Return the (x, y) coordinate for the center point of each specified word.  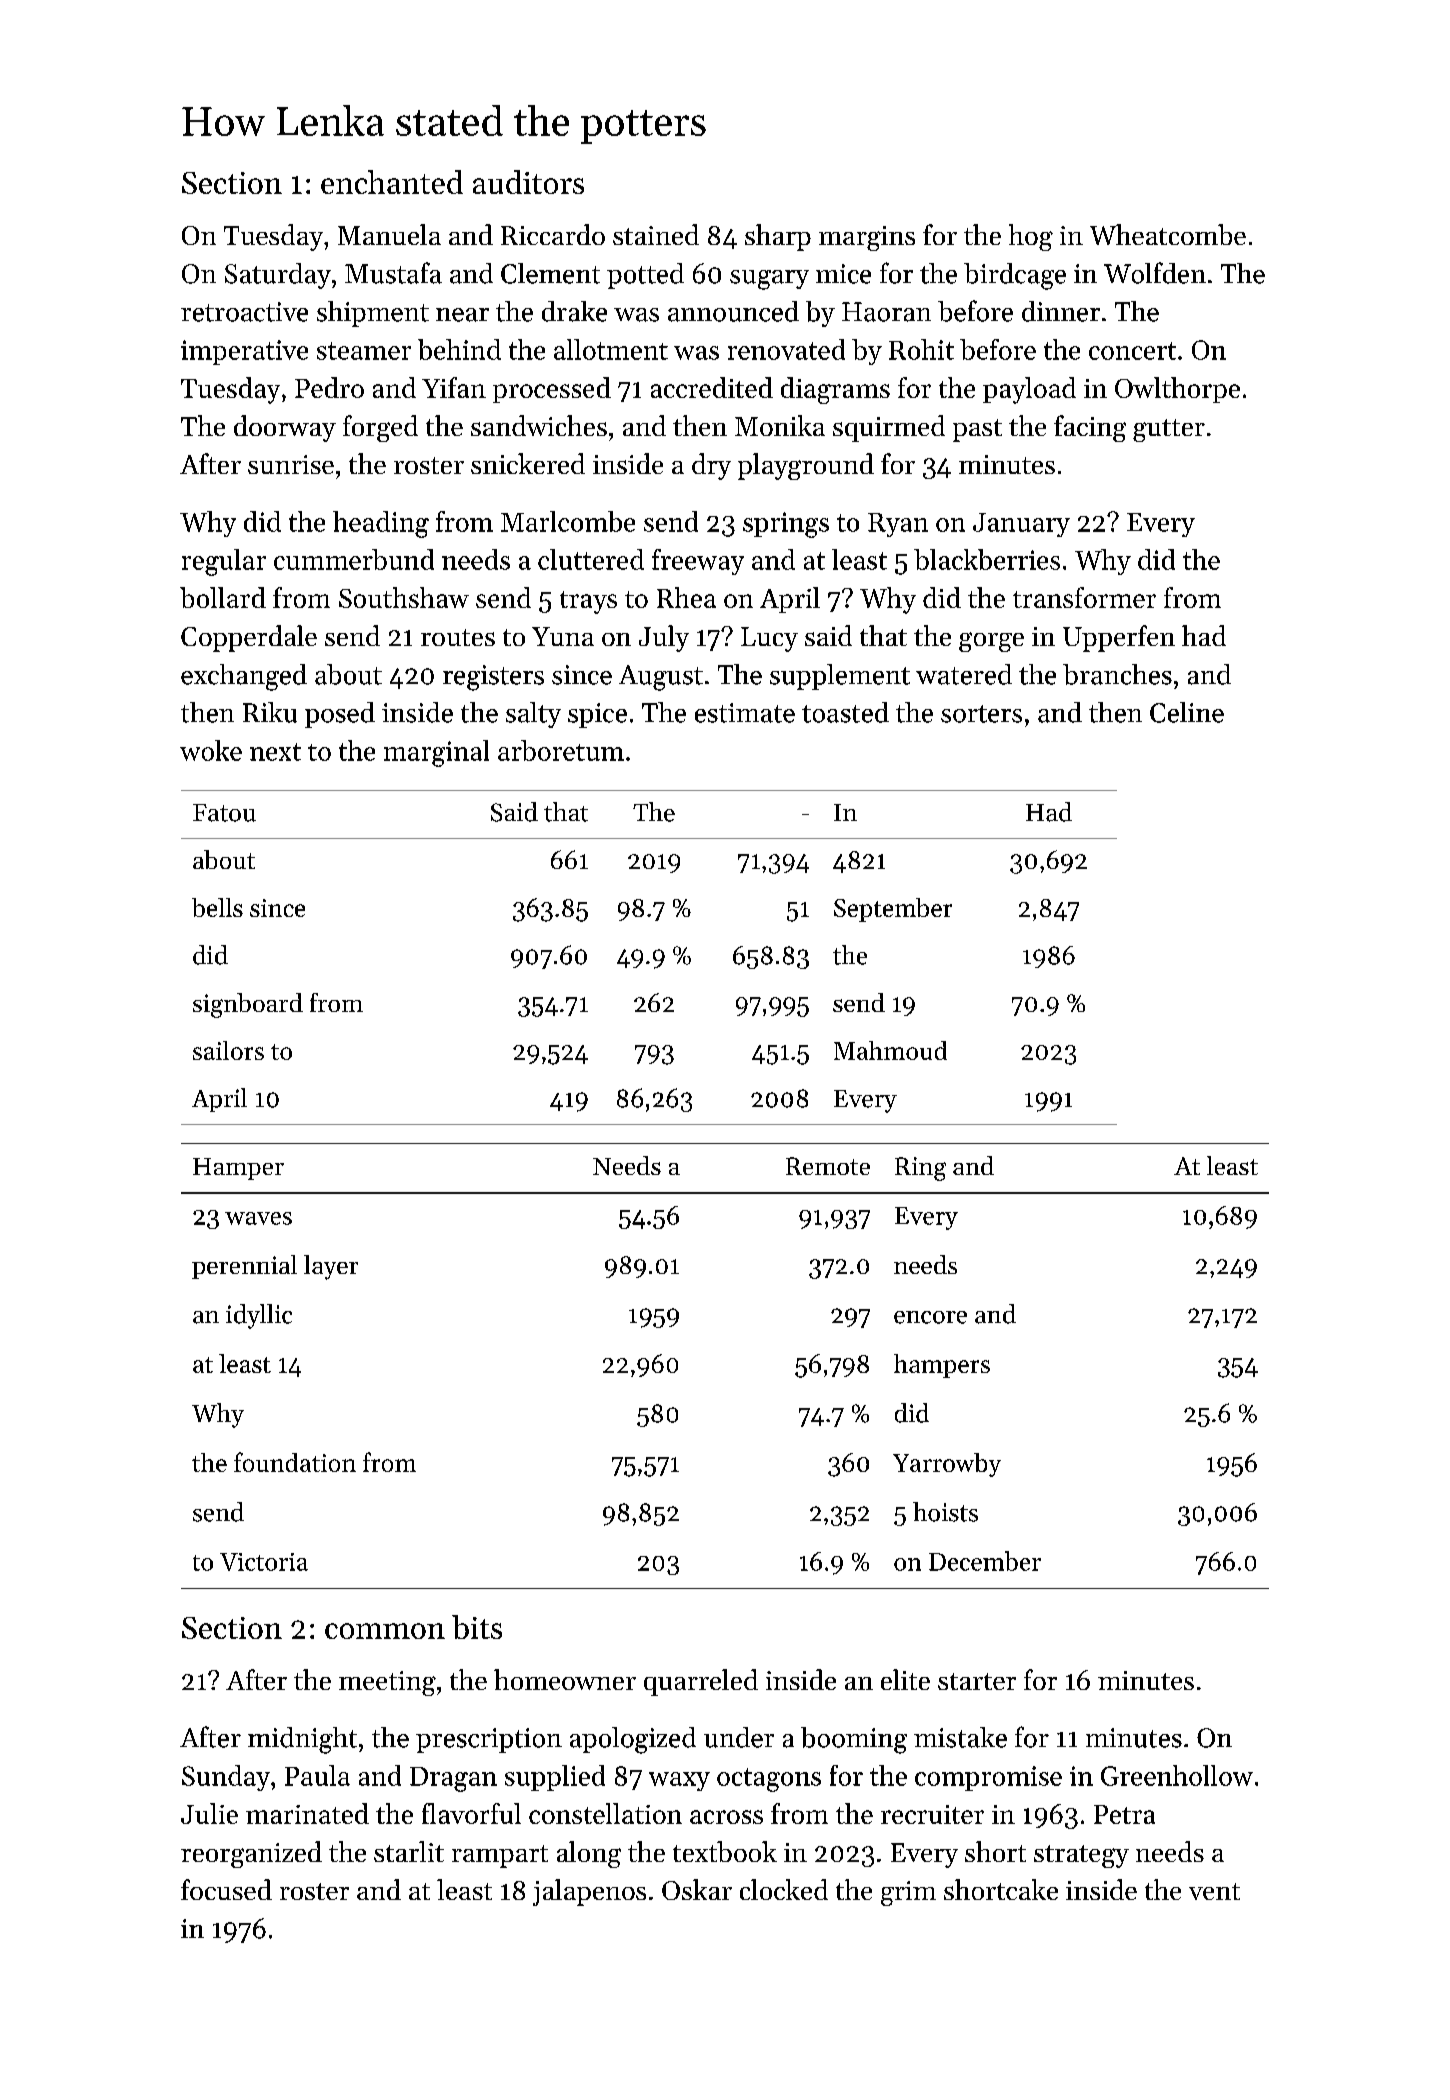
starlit (409, 1851)
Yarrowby (947, 1465)
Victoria (264, 1562)
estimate (745, 713)
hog (1031, 237)
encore (930, 1317)
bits (477, 1627)
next (275, 752)
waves (258, 1218)
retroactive (244, 312)
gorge (991, 642)
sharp (778, 237)
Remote (828, 1166)
